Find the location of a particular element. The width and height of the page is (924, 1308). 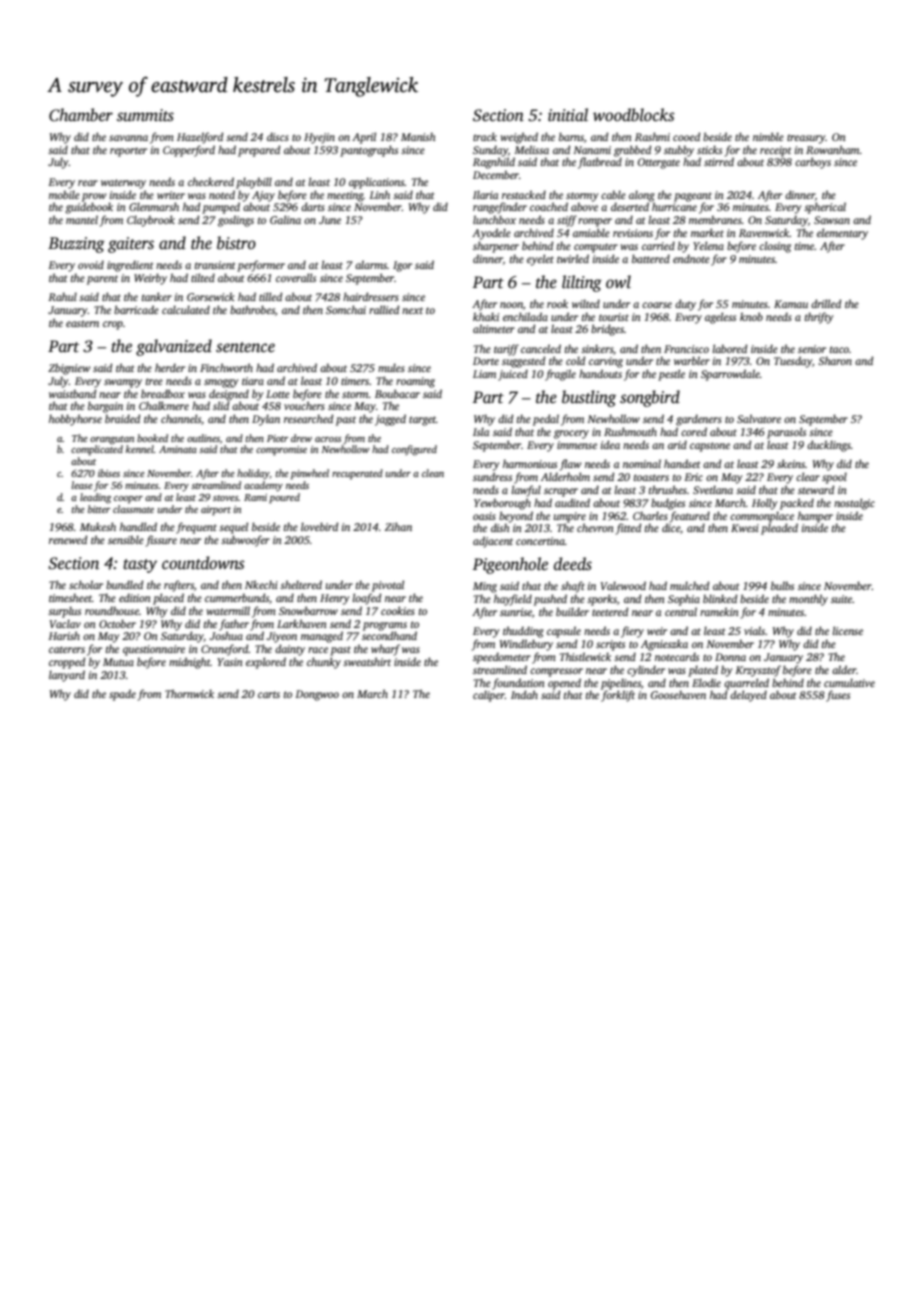

edition is located at coordinates (135, 597).
